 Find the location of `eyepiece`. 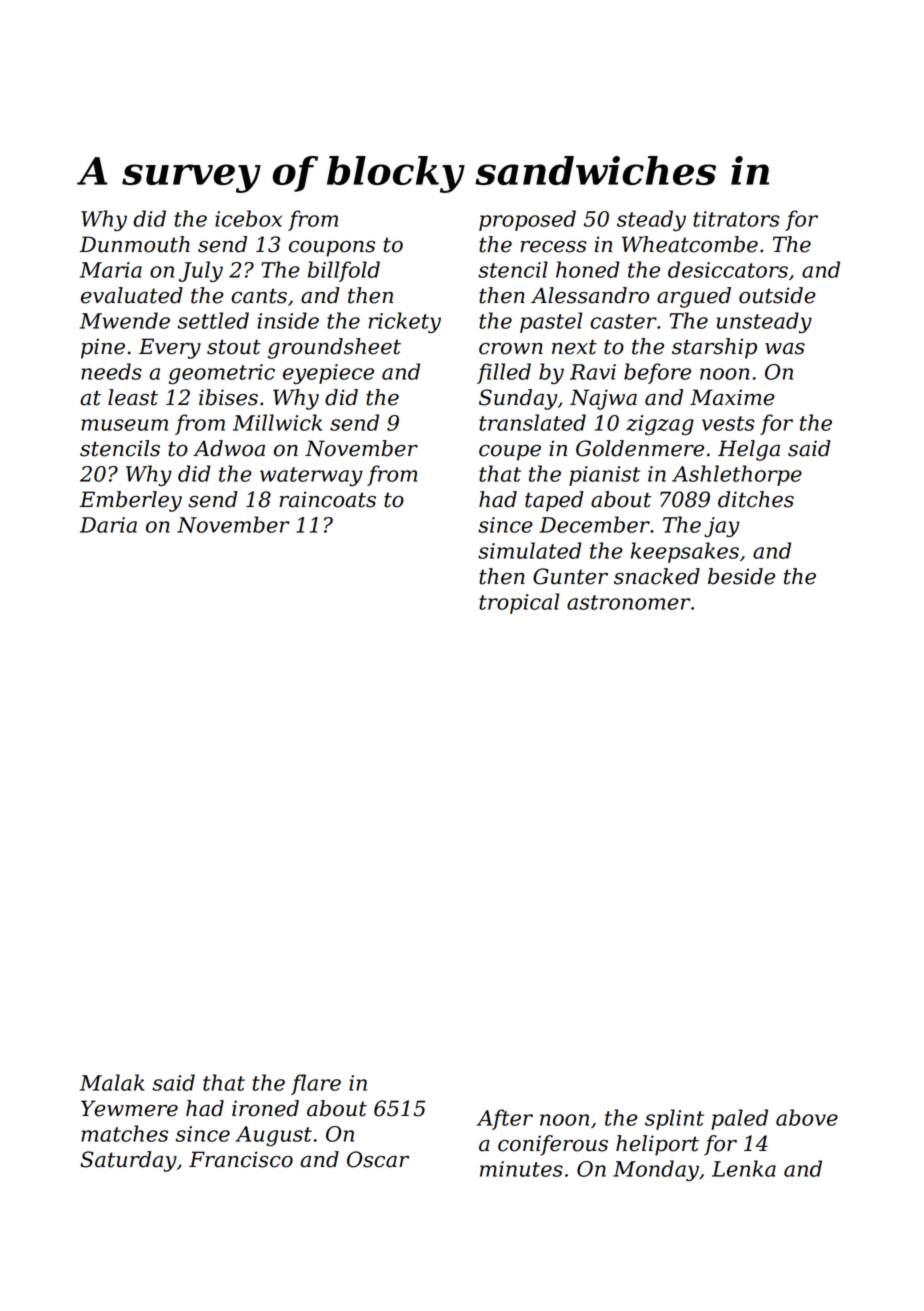

eyepiece is located at coordinates (328, 374).
